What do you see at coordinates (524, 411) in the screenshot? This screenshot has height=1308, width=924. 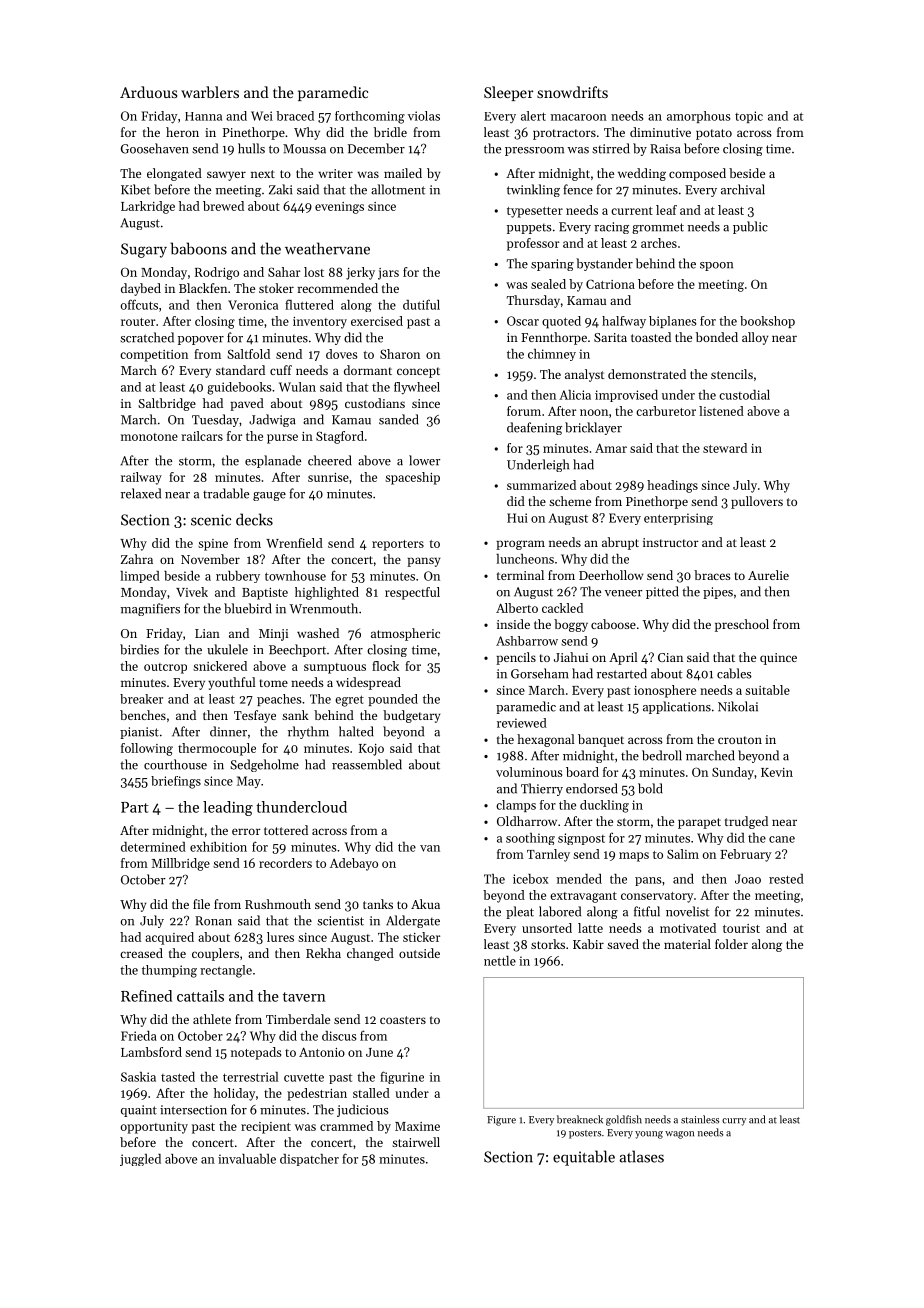 I see `forum` at bounding box center [524, 411].
